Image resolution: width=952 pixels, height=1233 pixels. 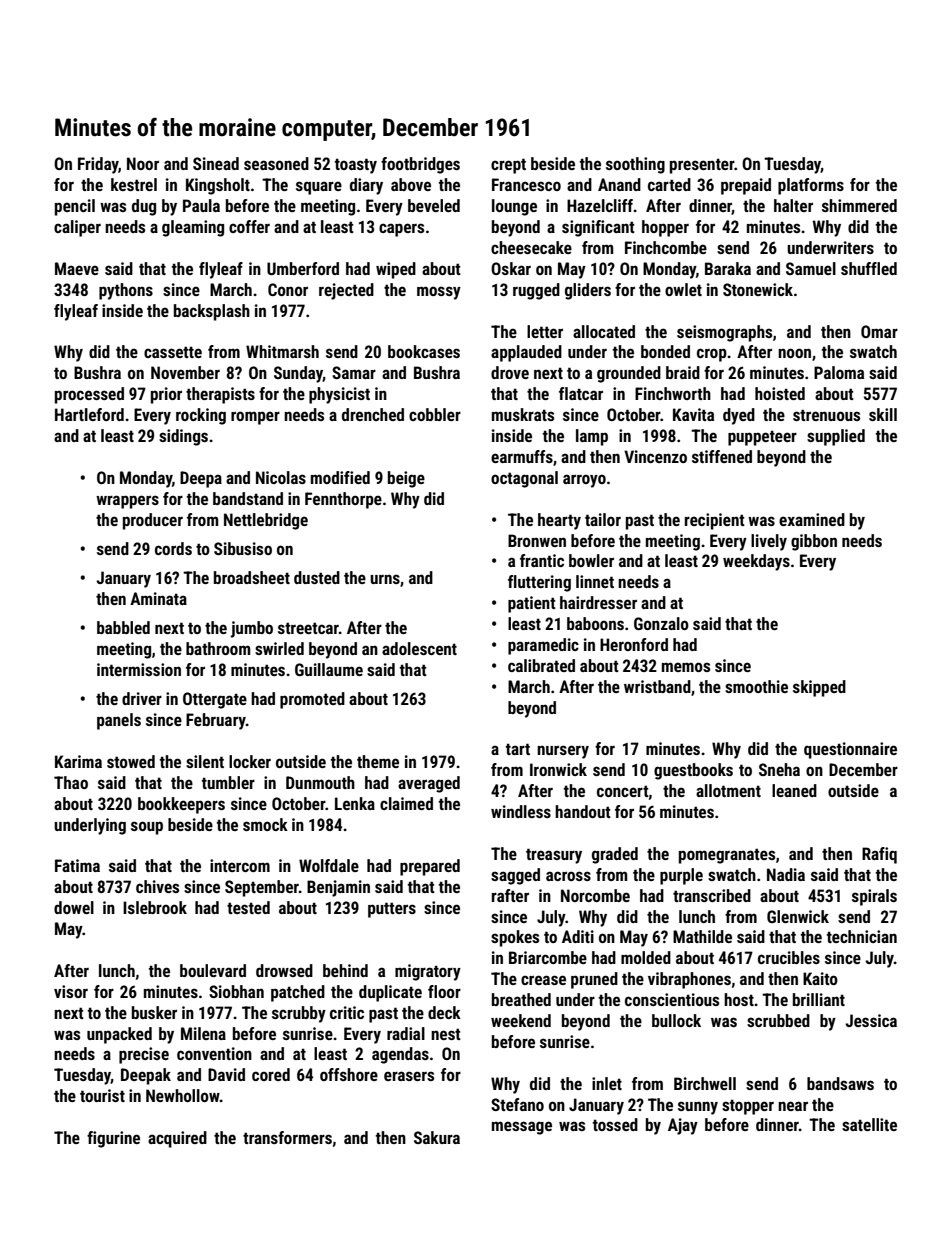 What do you see at coordinates (727, 856) in the document?
I see `pomegranates` at bounding box center [727, 856].
